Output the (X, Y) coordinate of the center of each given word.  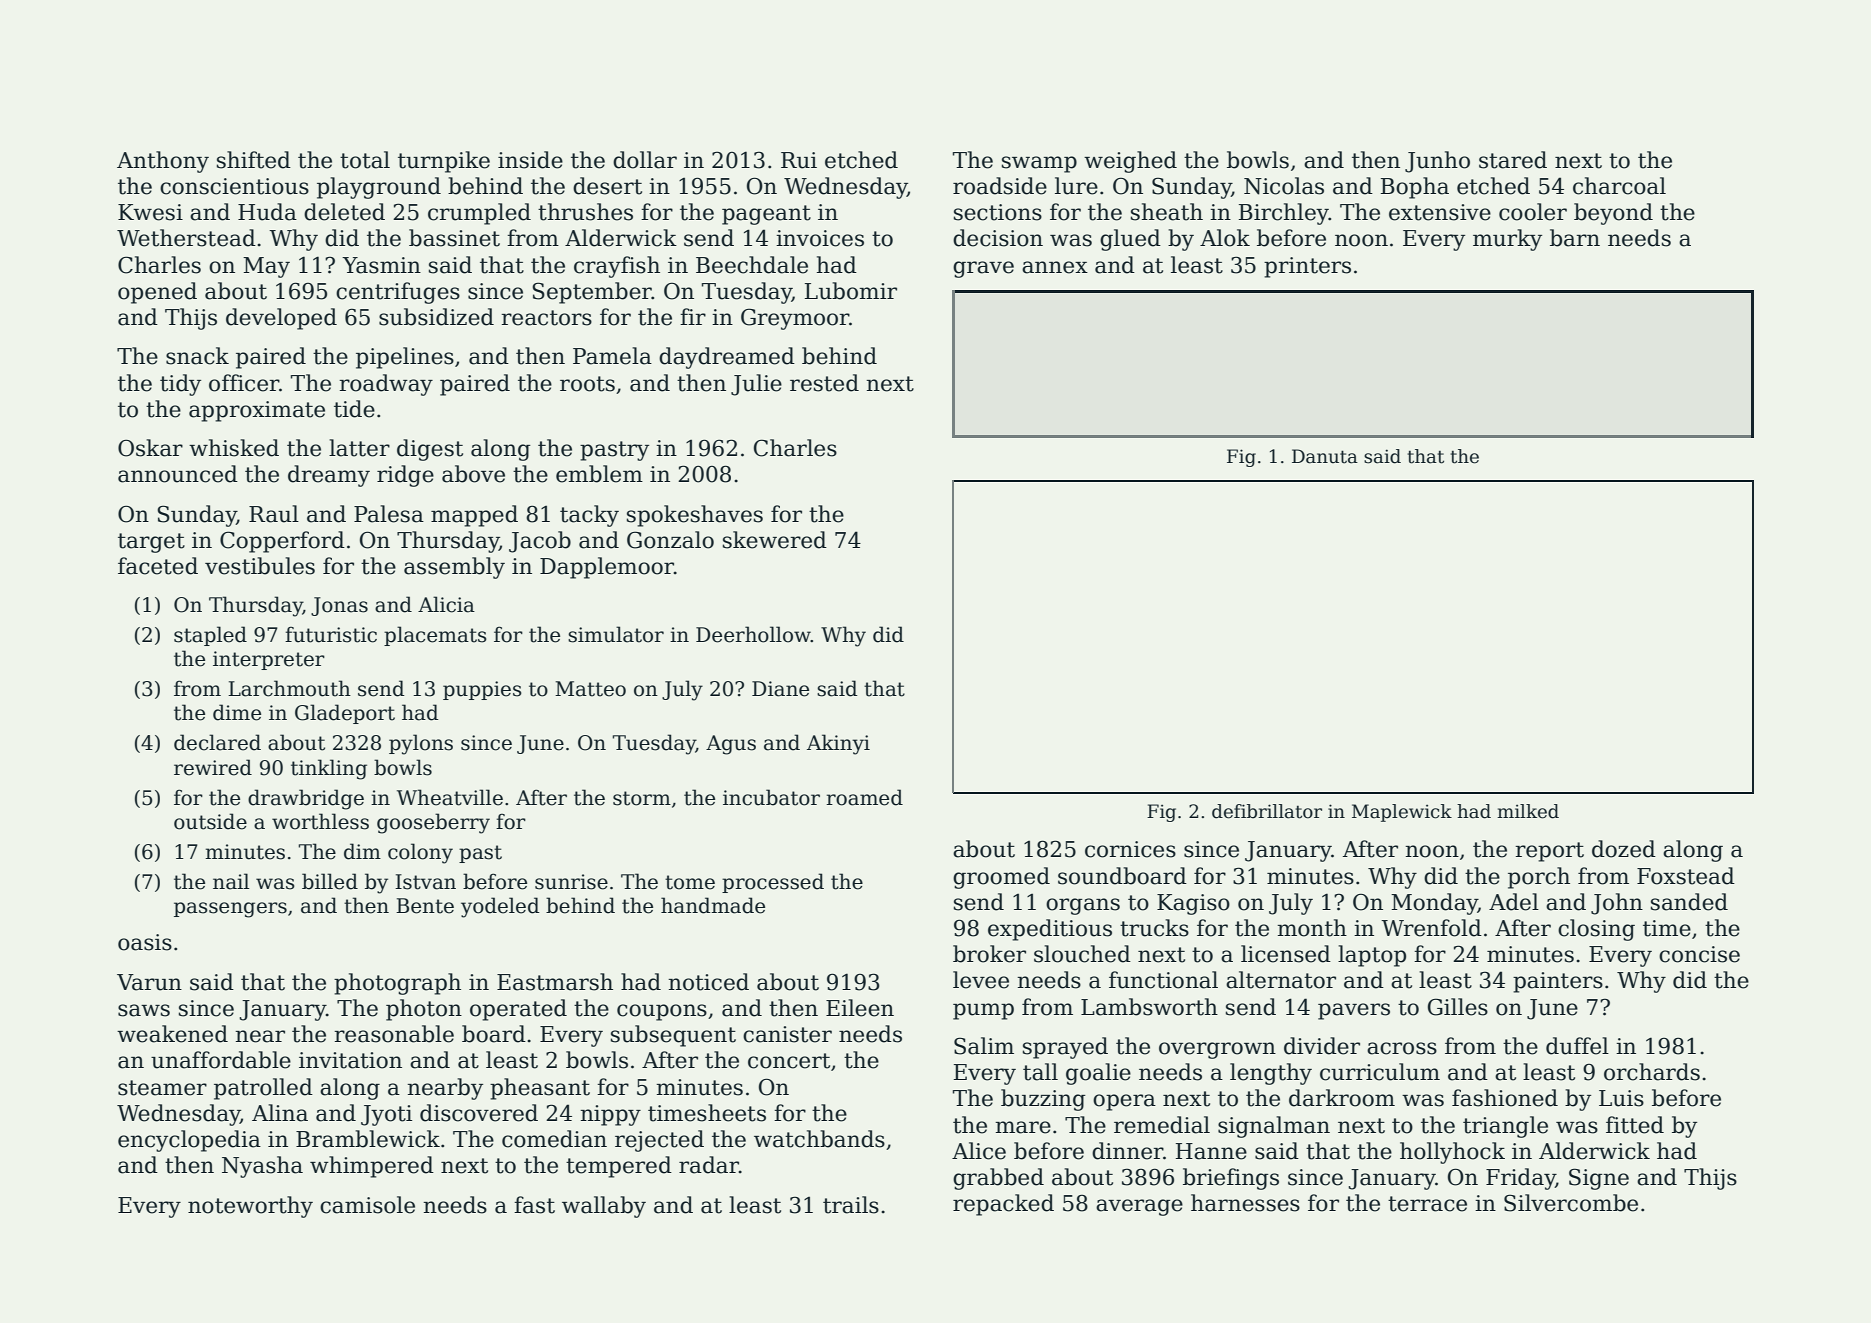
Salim (984, 1046)
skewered (775, 540)
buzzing (1043, 1100)
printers (1307, 267)
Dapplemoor (607, 568)
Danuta (1325, 456)
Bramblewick (368, 1139)
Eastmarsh (555, 982)
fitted (1635, 1125)
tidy (180, 385)
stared (1513, 160)
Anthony (163, 162)
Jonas (339, 606)
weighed (1130, 162)
